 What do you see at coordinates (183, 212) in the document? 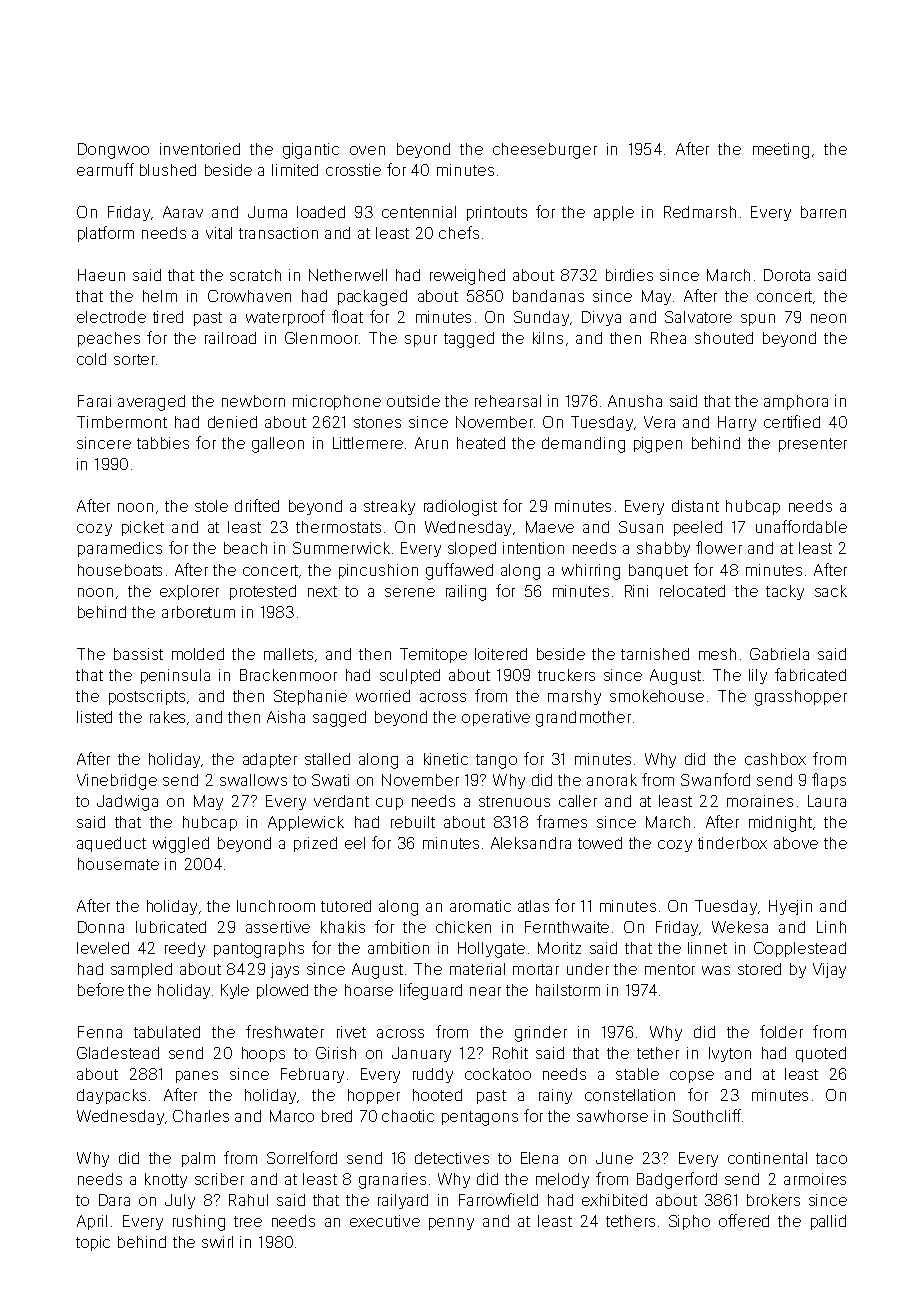
I see `Aarav` at bounding box center [183, 212].
